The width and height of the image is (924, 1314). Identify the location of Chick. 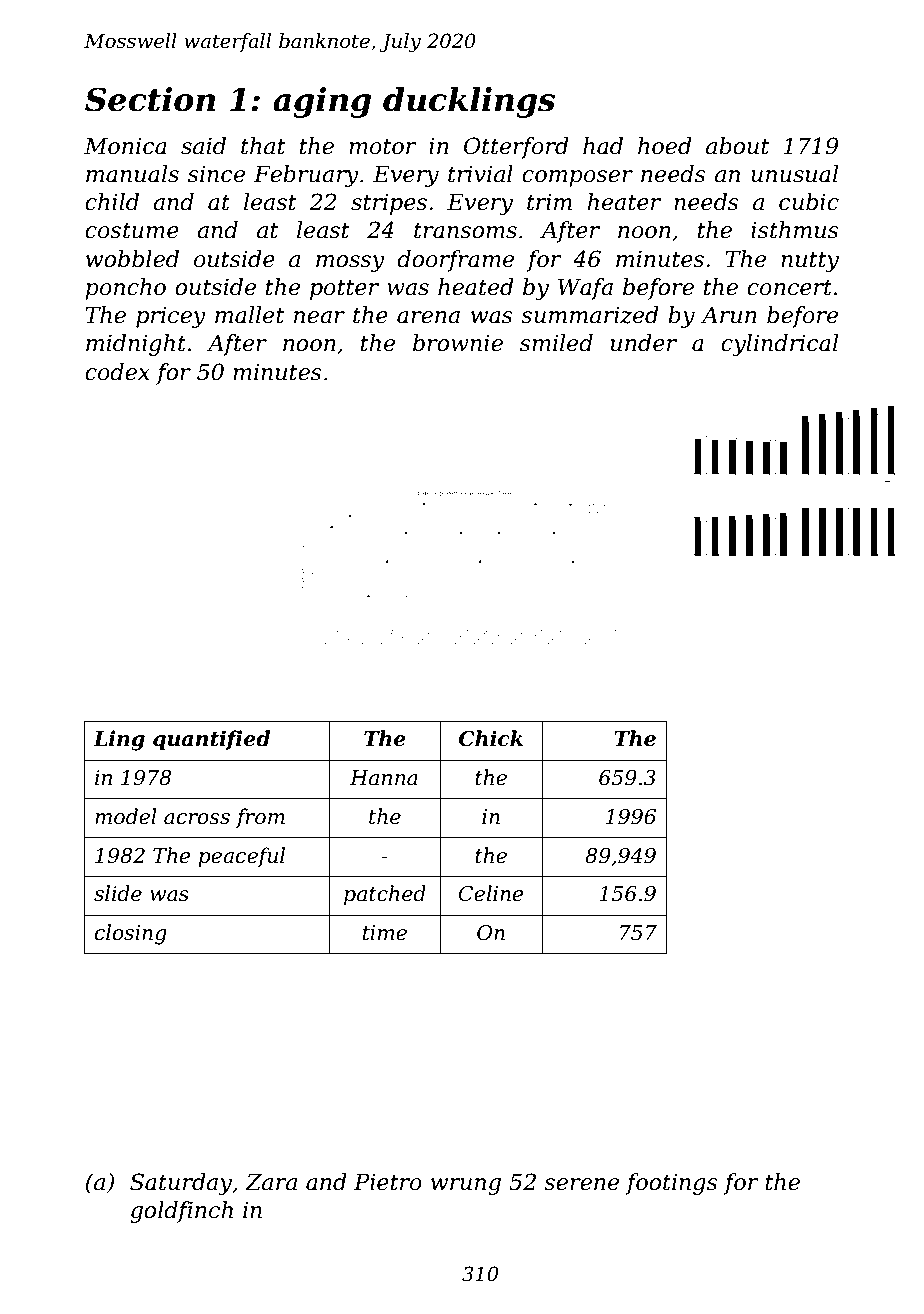
(491, 738).
